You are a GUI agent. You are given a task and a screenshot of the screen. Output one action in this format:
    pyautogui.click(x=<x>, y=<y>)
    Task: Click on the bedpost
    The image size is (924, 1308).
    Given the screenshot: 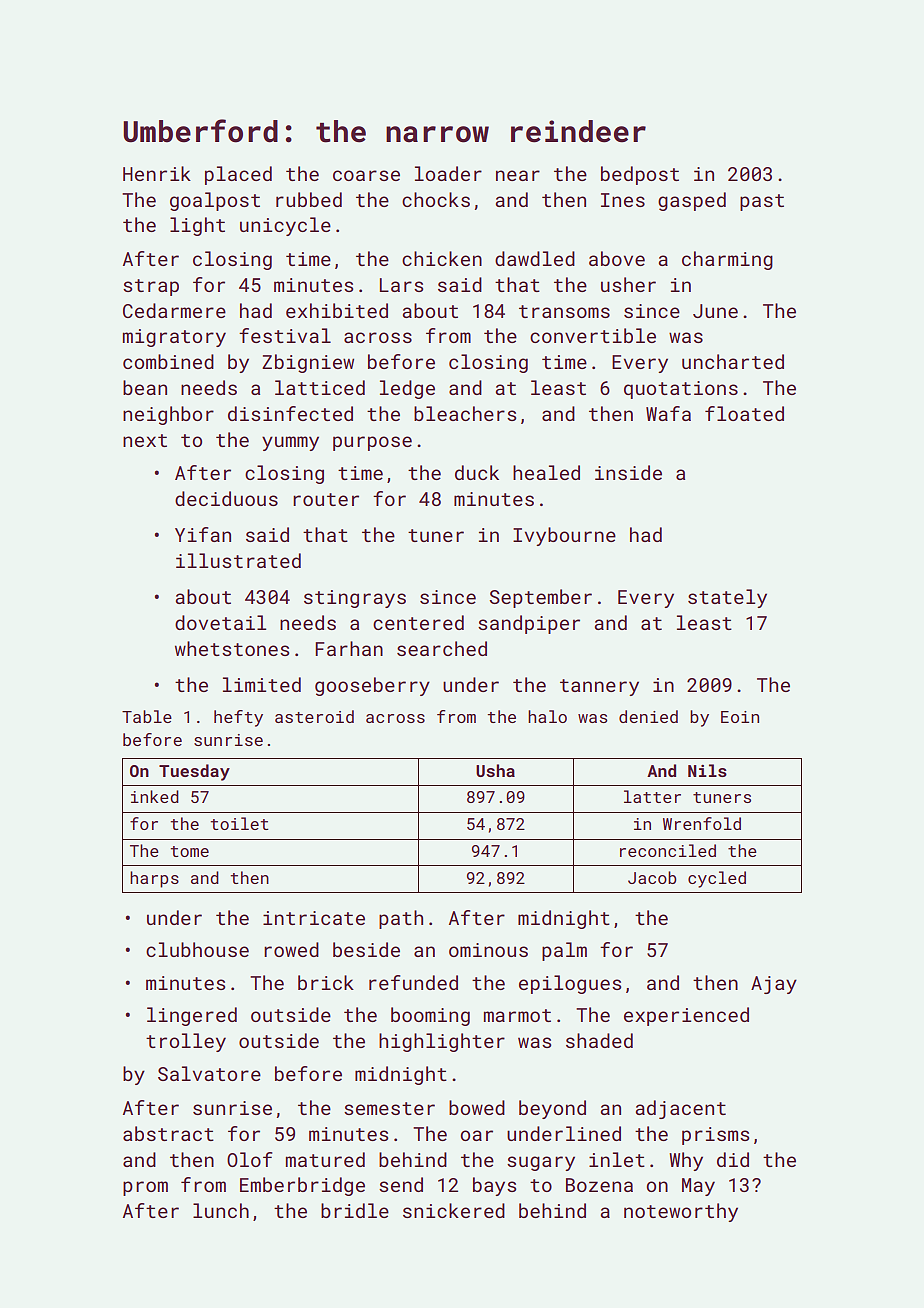 What is the action you would take?
    pyautogui.click(x=640, y=175)
